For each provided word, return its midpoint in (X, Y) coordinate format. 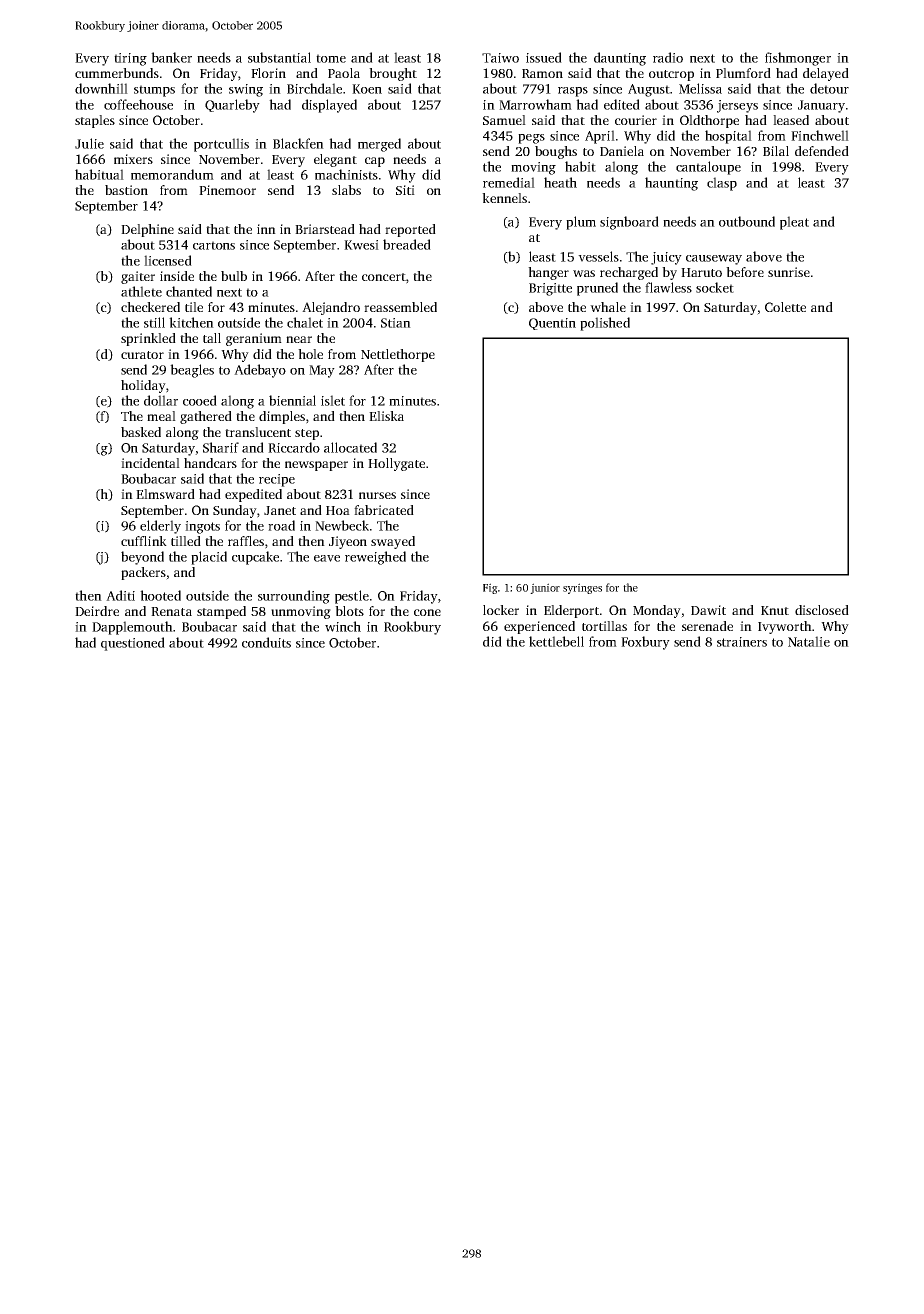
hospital (728, 137)
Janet (280, 510)
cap (375, 162)
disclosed (822, 610)
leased (791, 120)
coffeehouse (138, 104)
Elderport (571, 611)
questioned (133, 644)
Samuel (504, 120)
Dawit (708, 610)
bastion (126, 190)
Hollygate (396, 464)
